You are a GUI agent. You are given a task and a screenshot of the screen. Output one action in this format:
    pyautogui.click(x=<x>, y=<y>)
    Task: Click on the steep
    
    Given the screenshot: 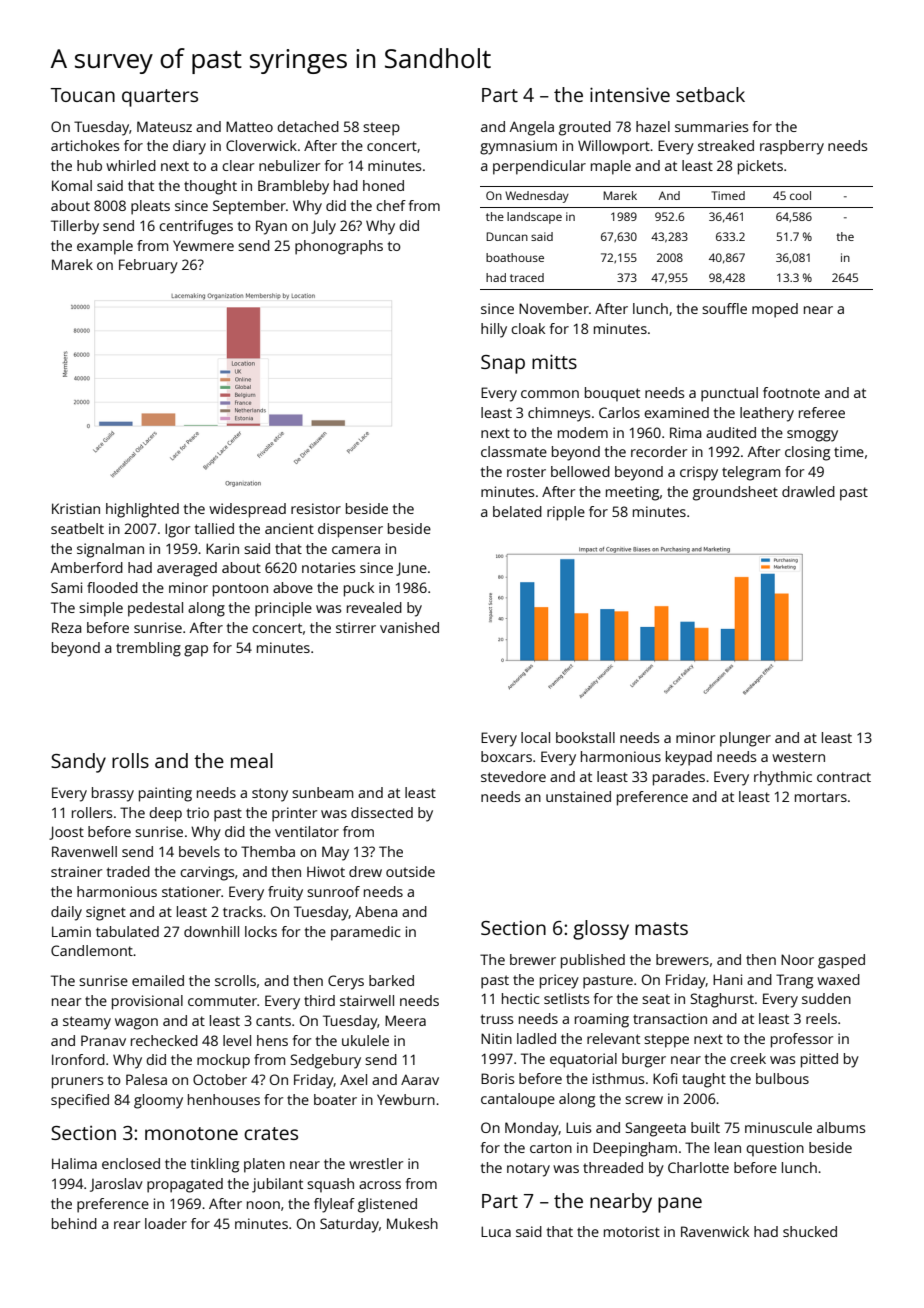 What is the action you would take?
    pyautogui.click(x=381, y=129)
